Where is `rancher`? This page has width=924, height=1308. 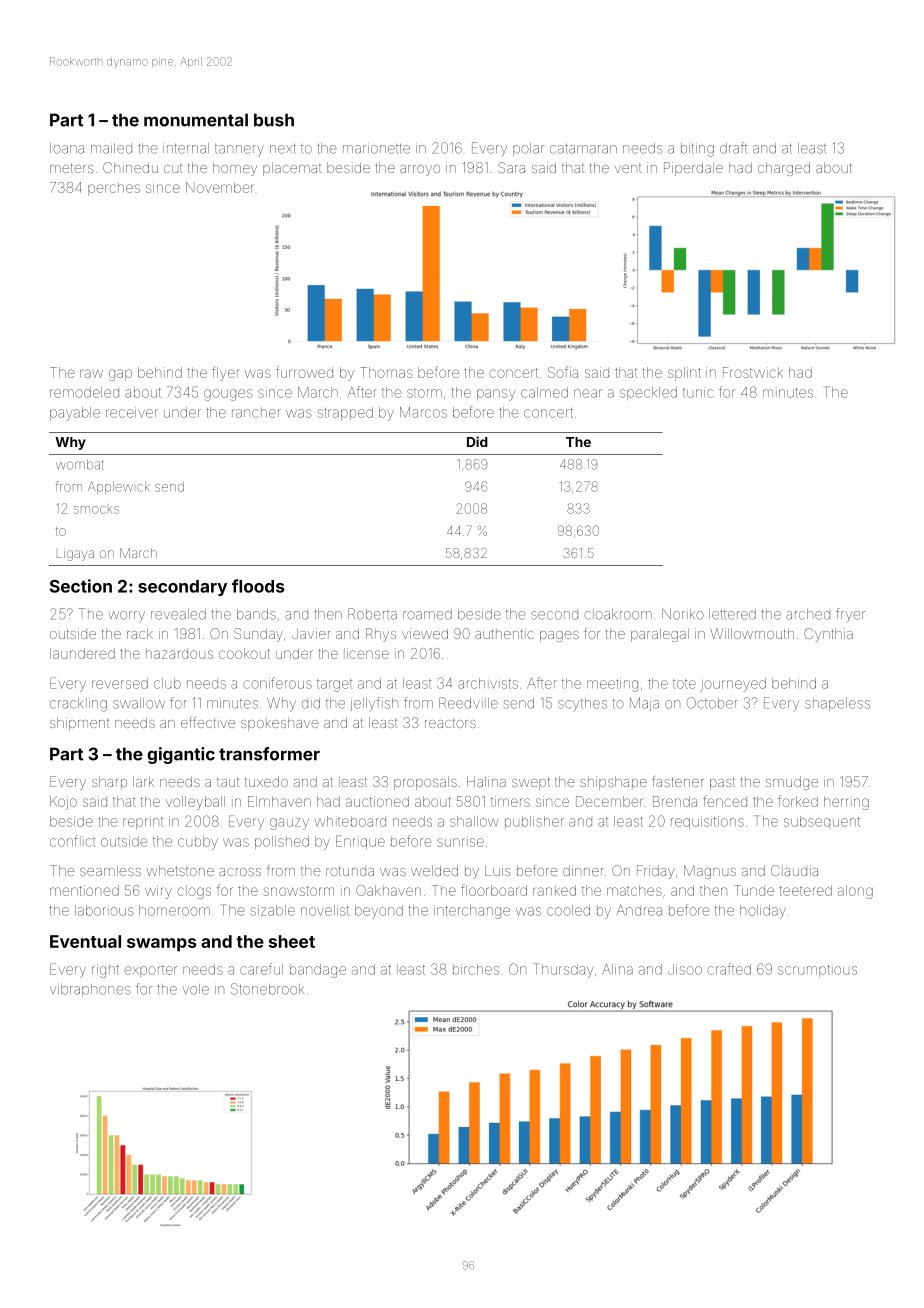 rancher is located at coordinates (256, 412).
